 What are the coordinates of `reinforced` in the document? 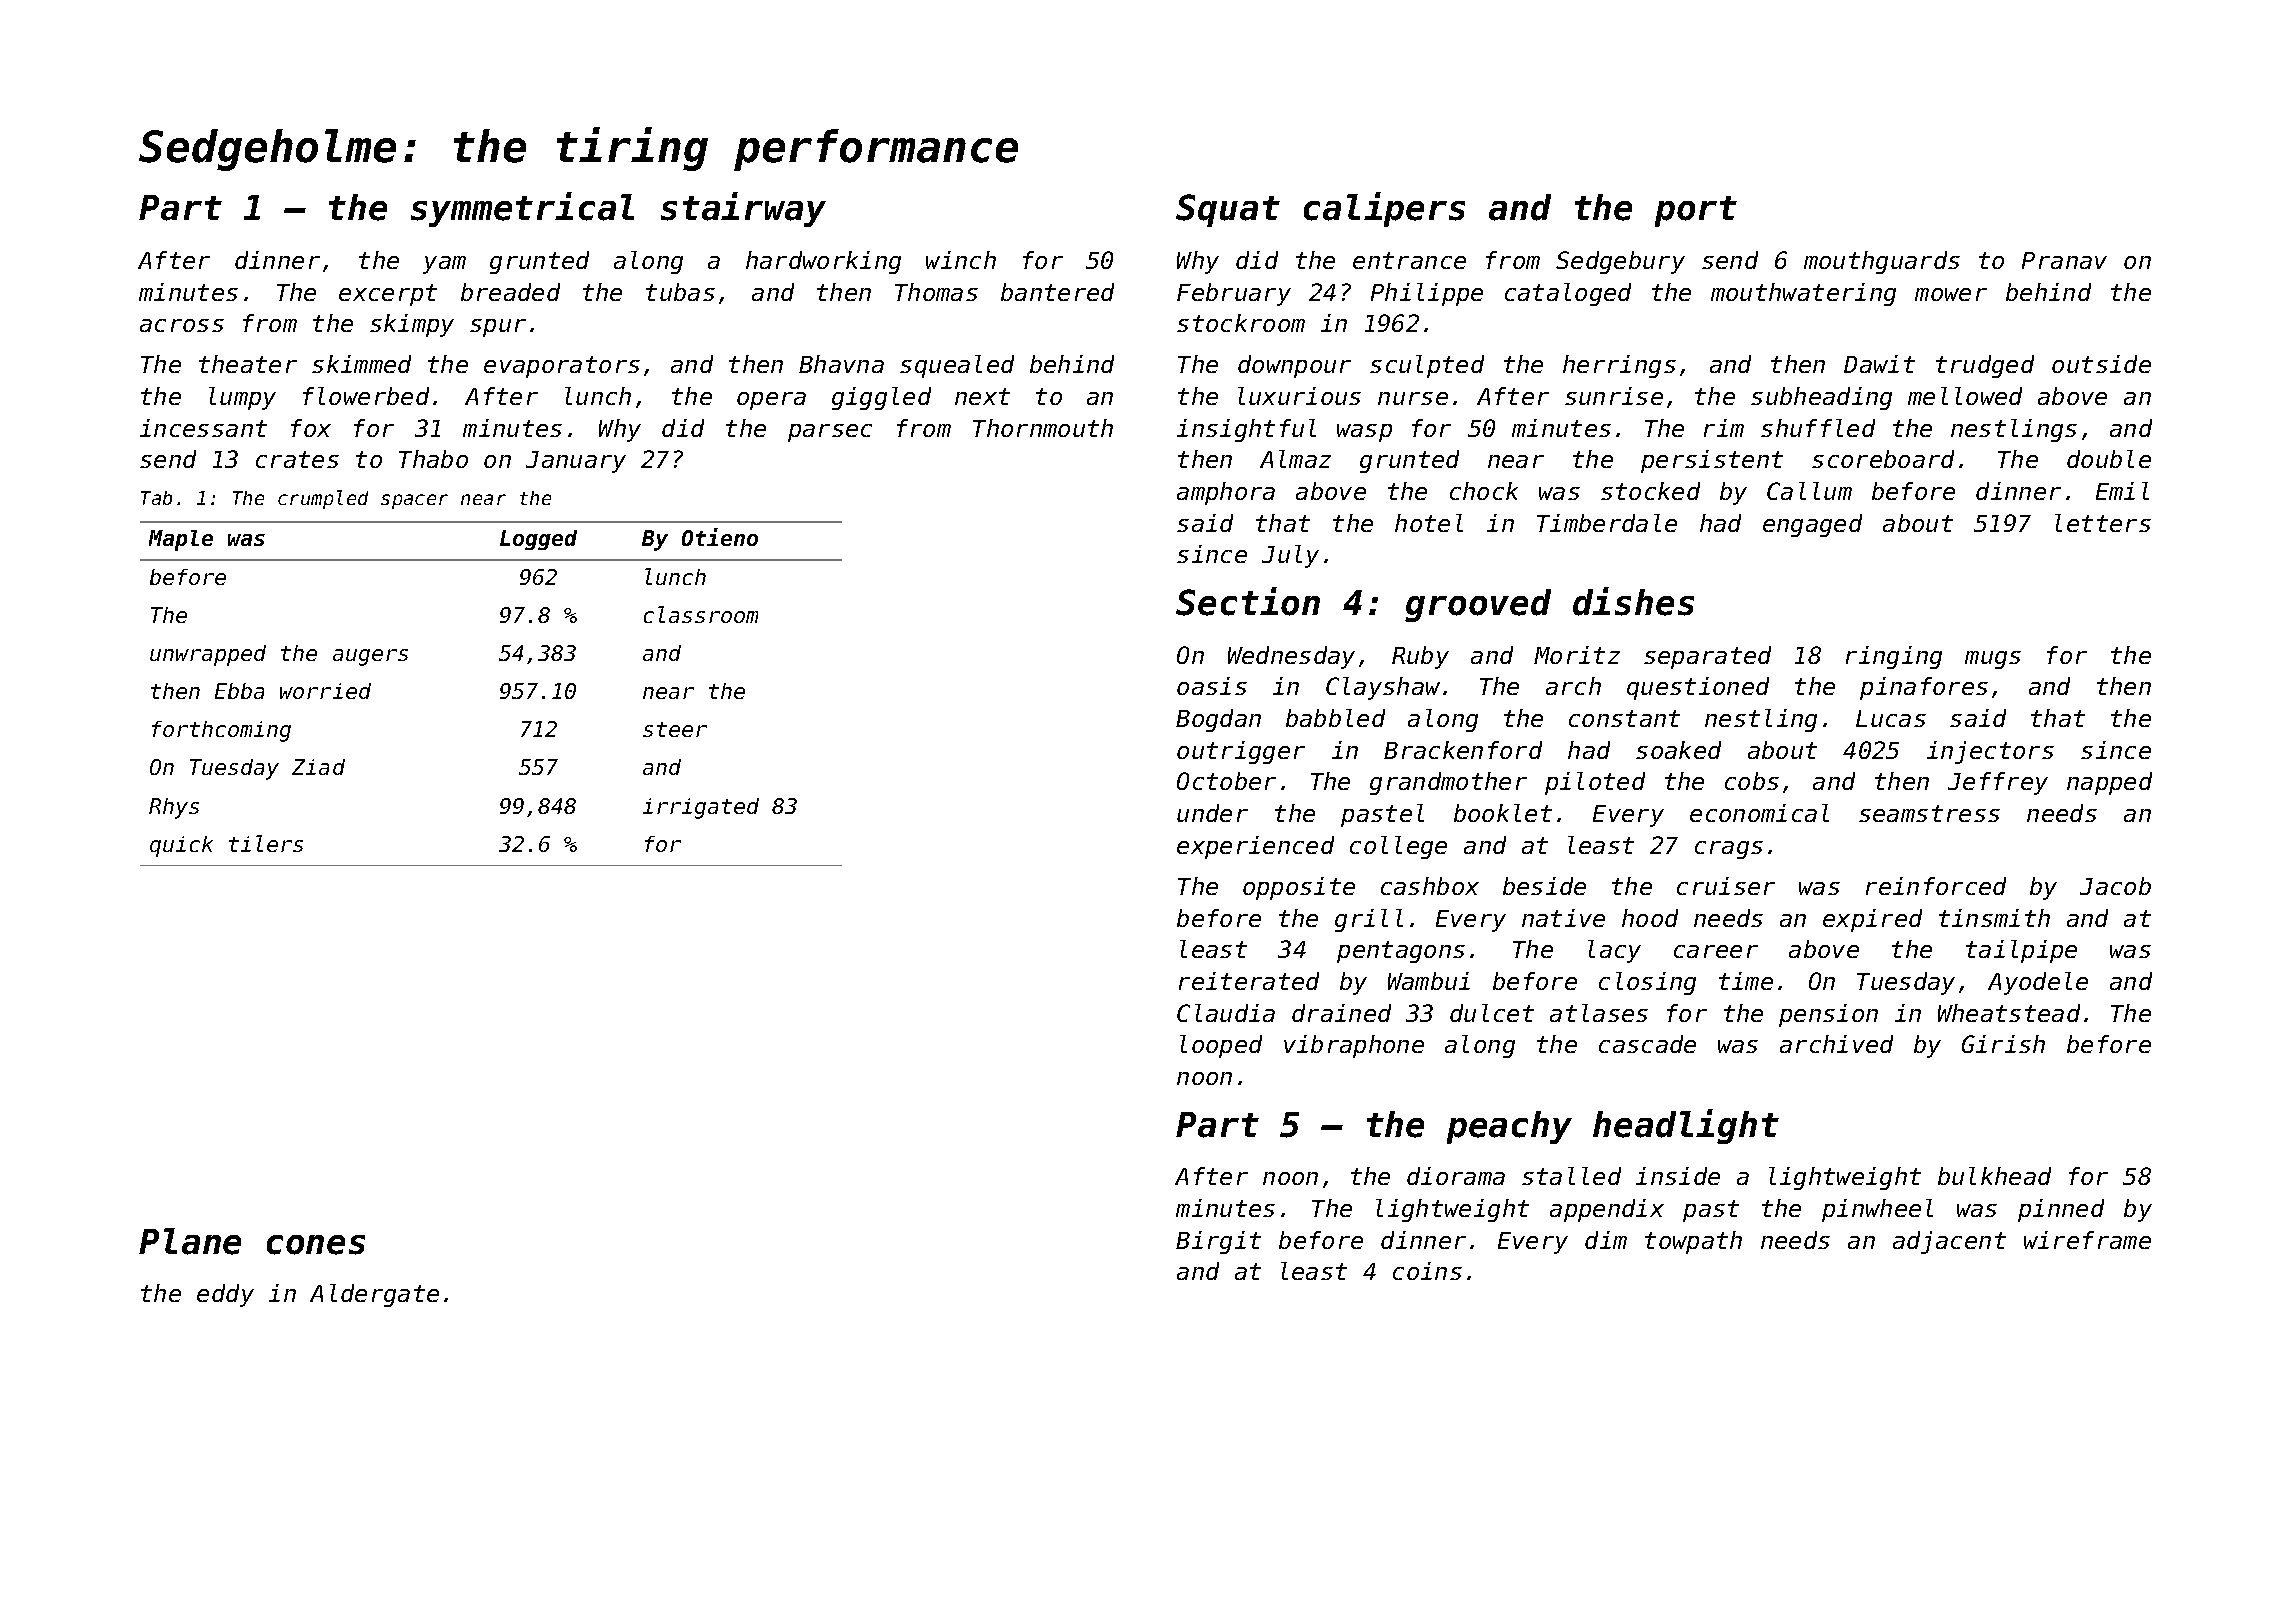 It's located at (1936, 886).
